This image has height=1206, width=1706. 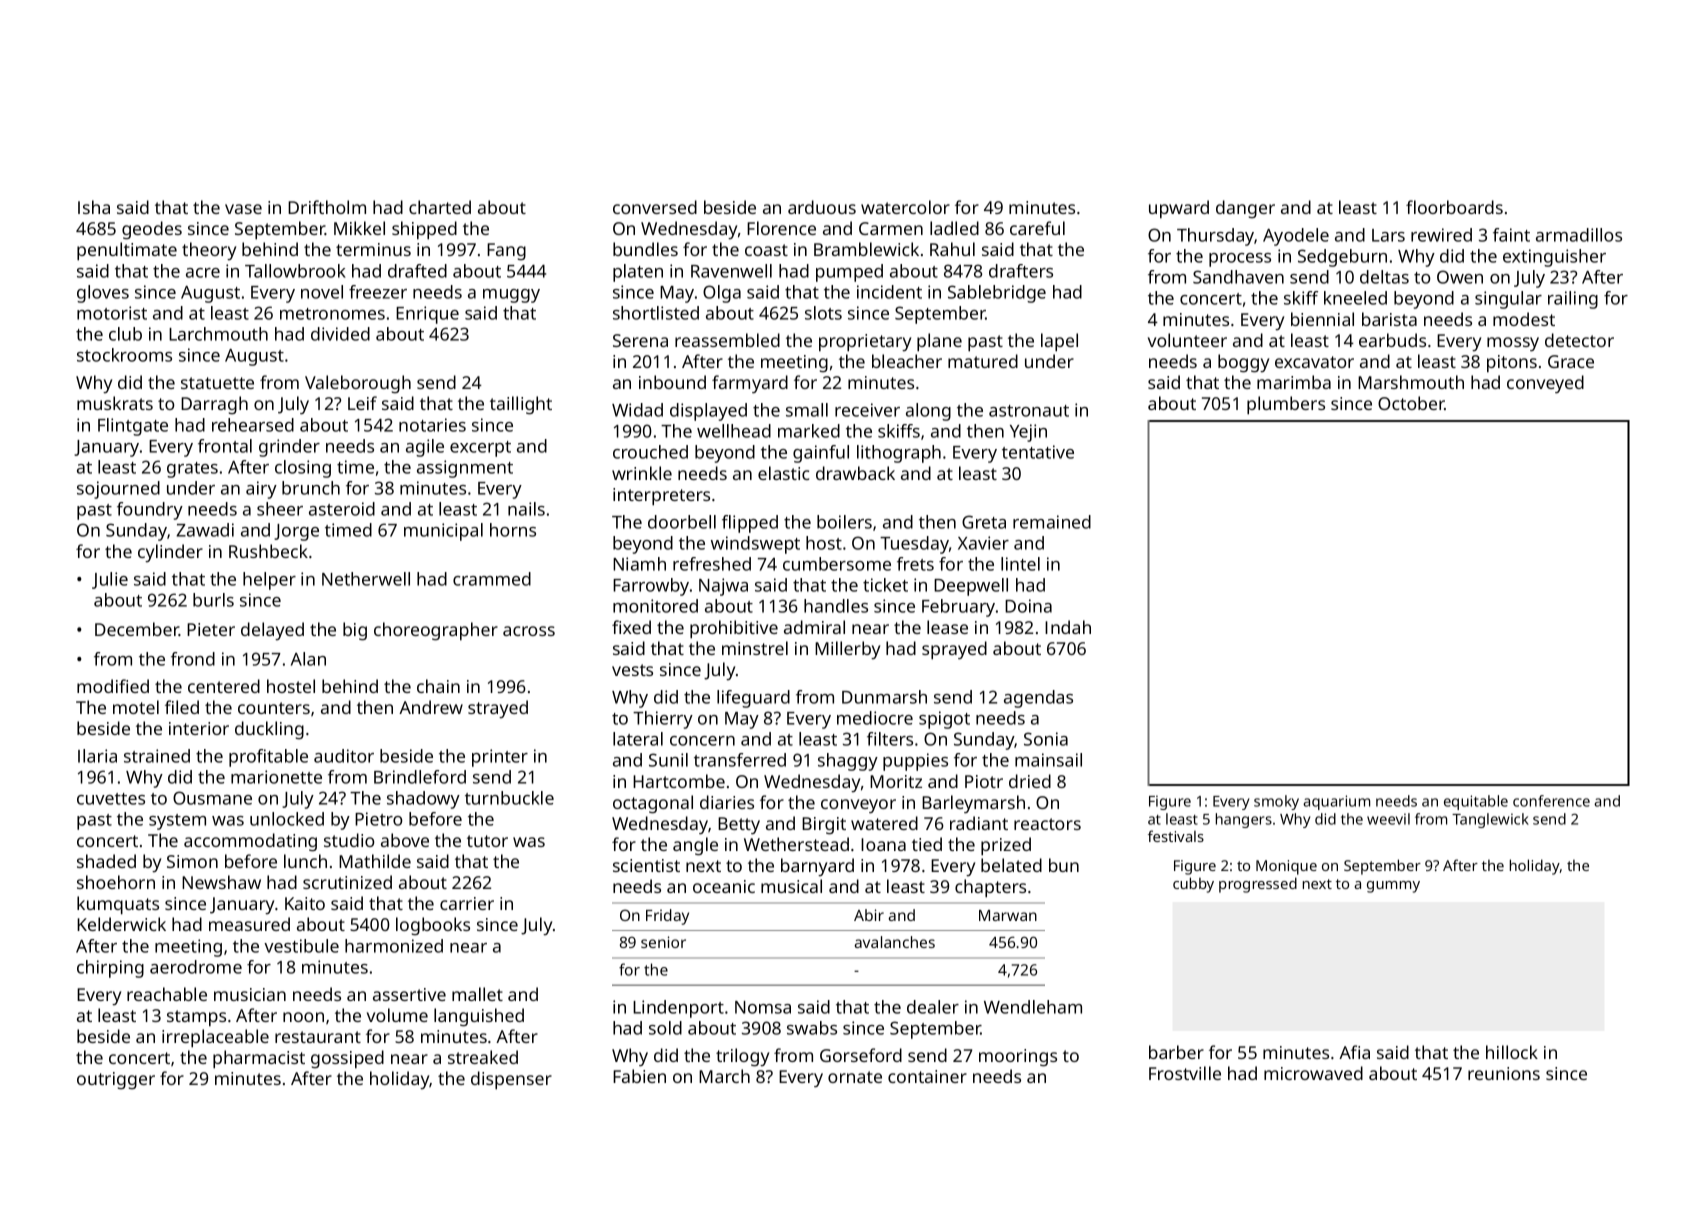 What do you see at coordinates (1512, 1052) in the image?
I see `hillock` at bounding box center [1512, 1052].
